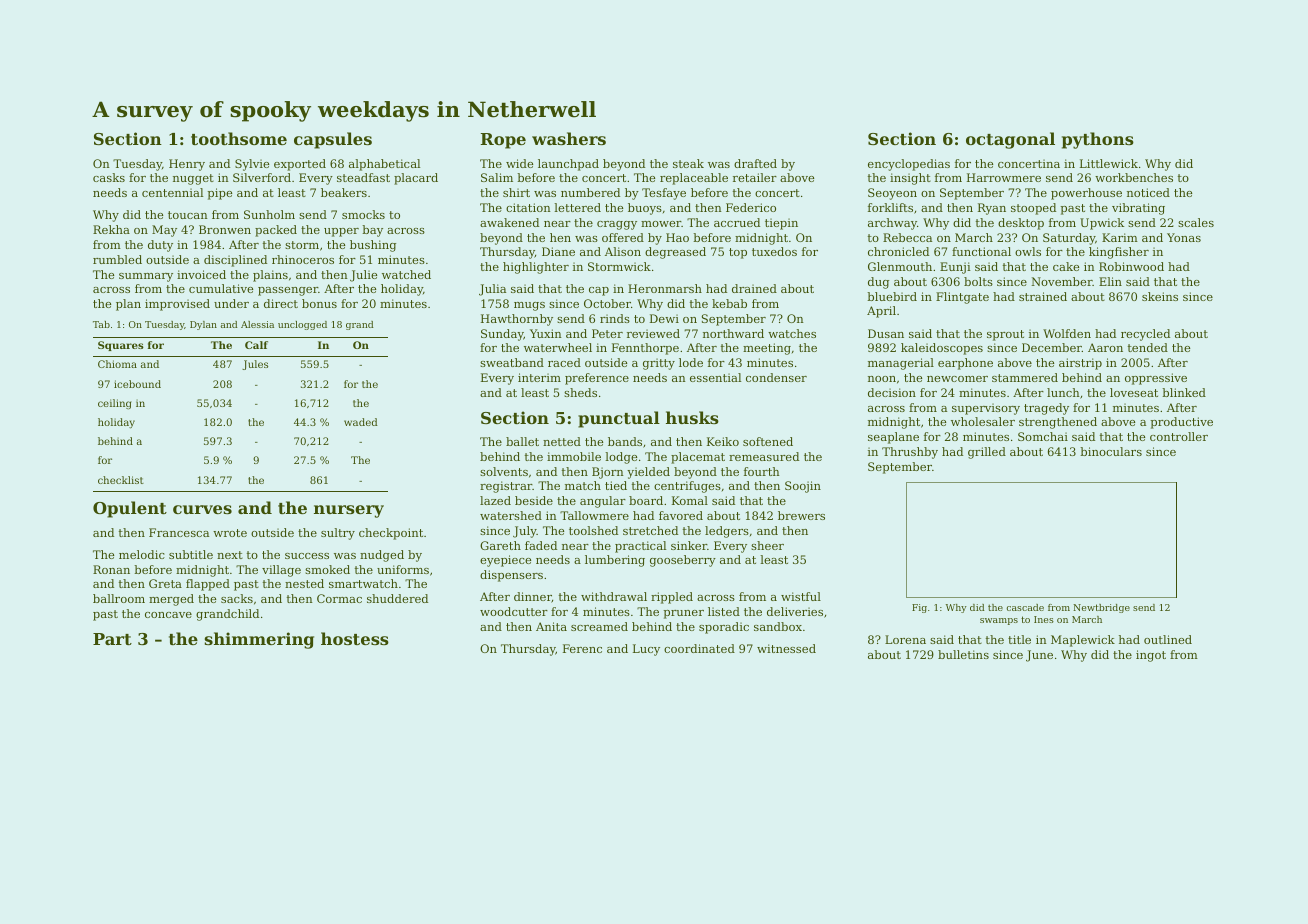 The width and height of the image is (1308, 924). I want to click on owls, so click(1028, 251).
